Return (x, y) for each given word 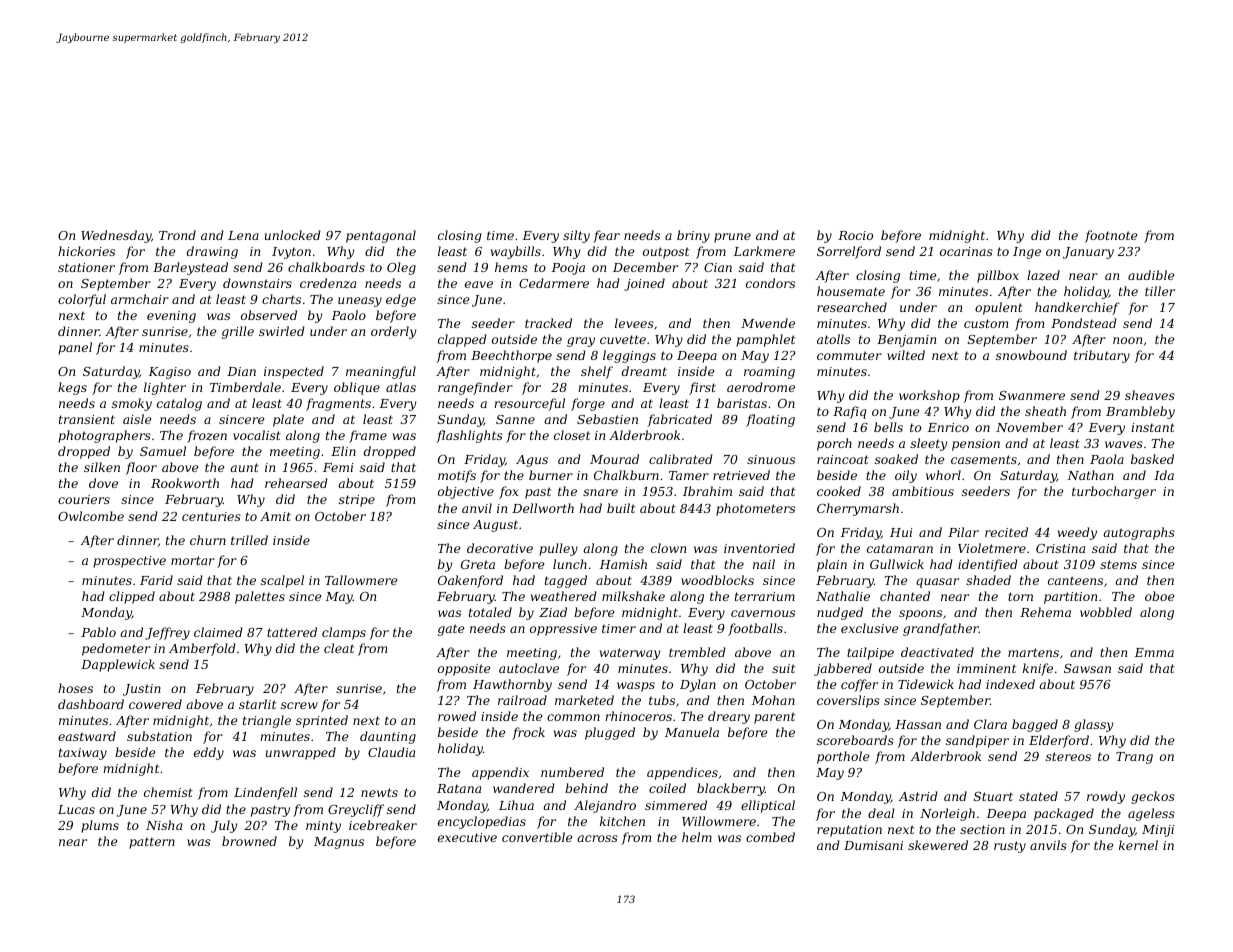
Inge (1027, 253)
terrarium (765, 596)
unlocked (293, 235)
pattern (152, 843)
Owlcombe (91, 516)
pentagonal (381, 236)
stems (1118, 564)
